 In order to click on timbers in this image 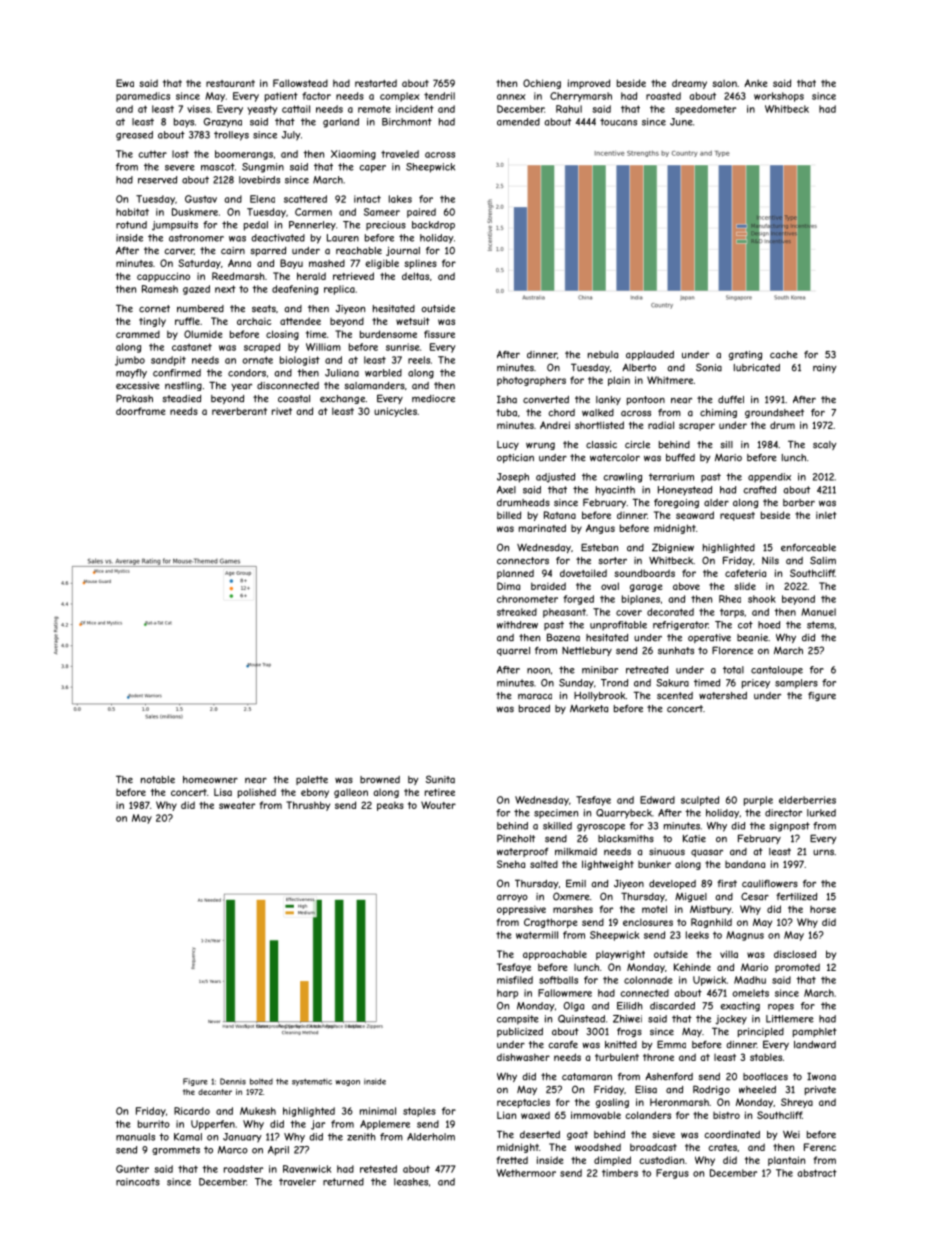, I will do `click(620, 1173)`.
